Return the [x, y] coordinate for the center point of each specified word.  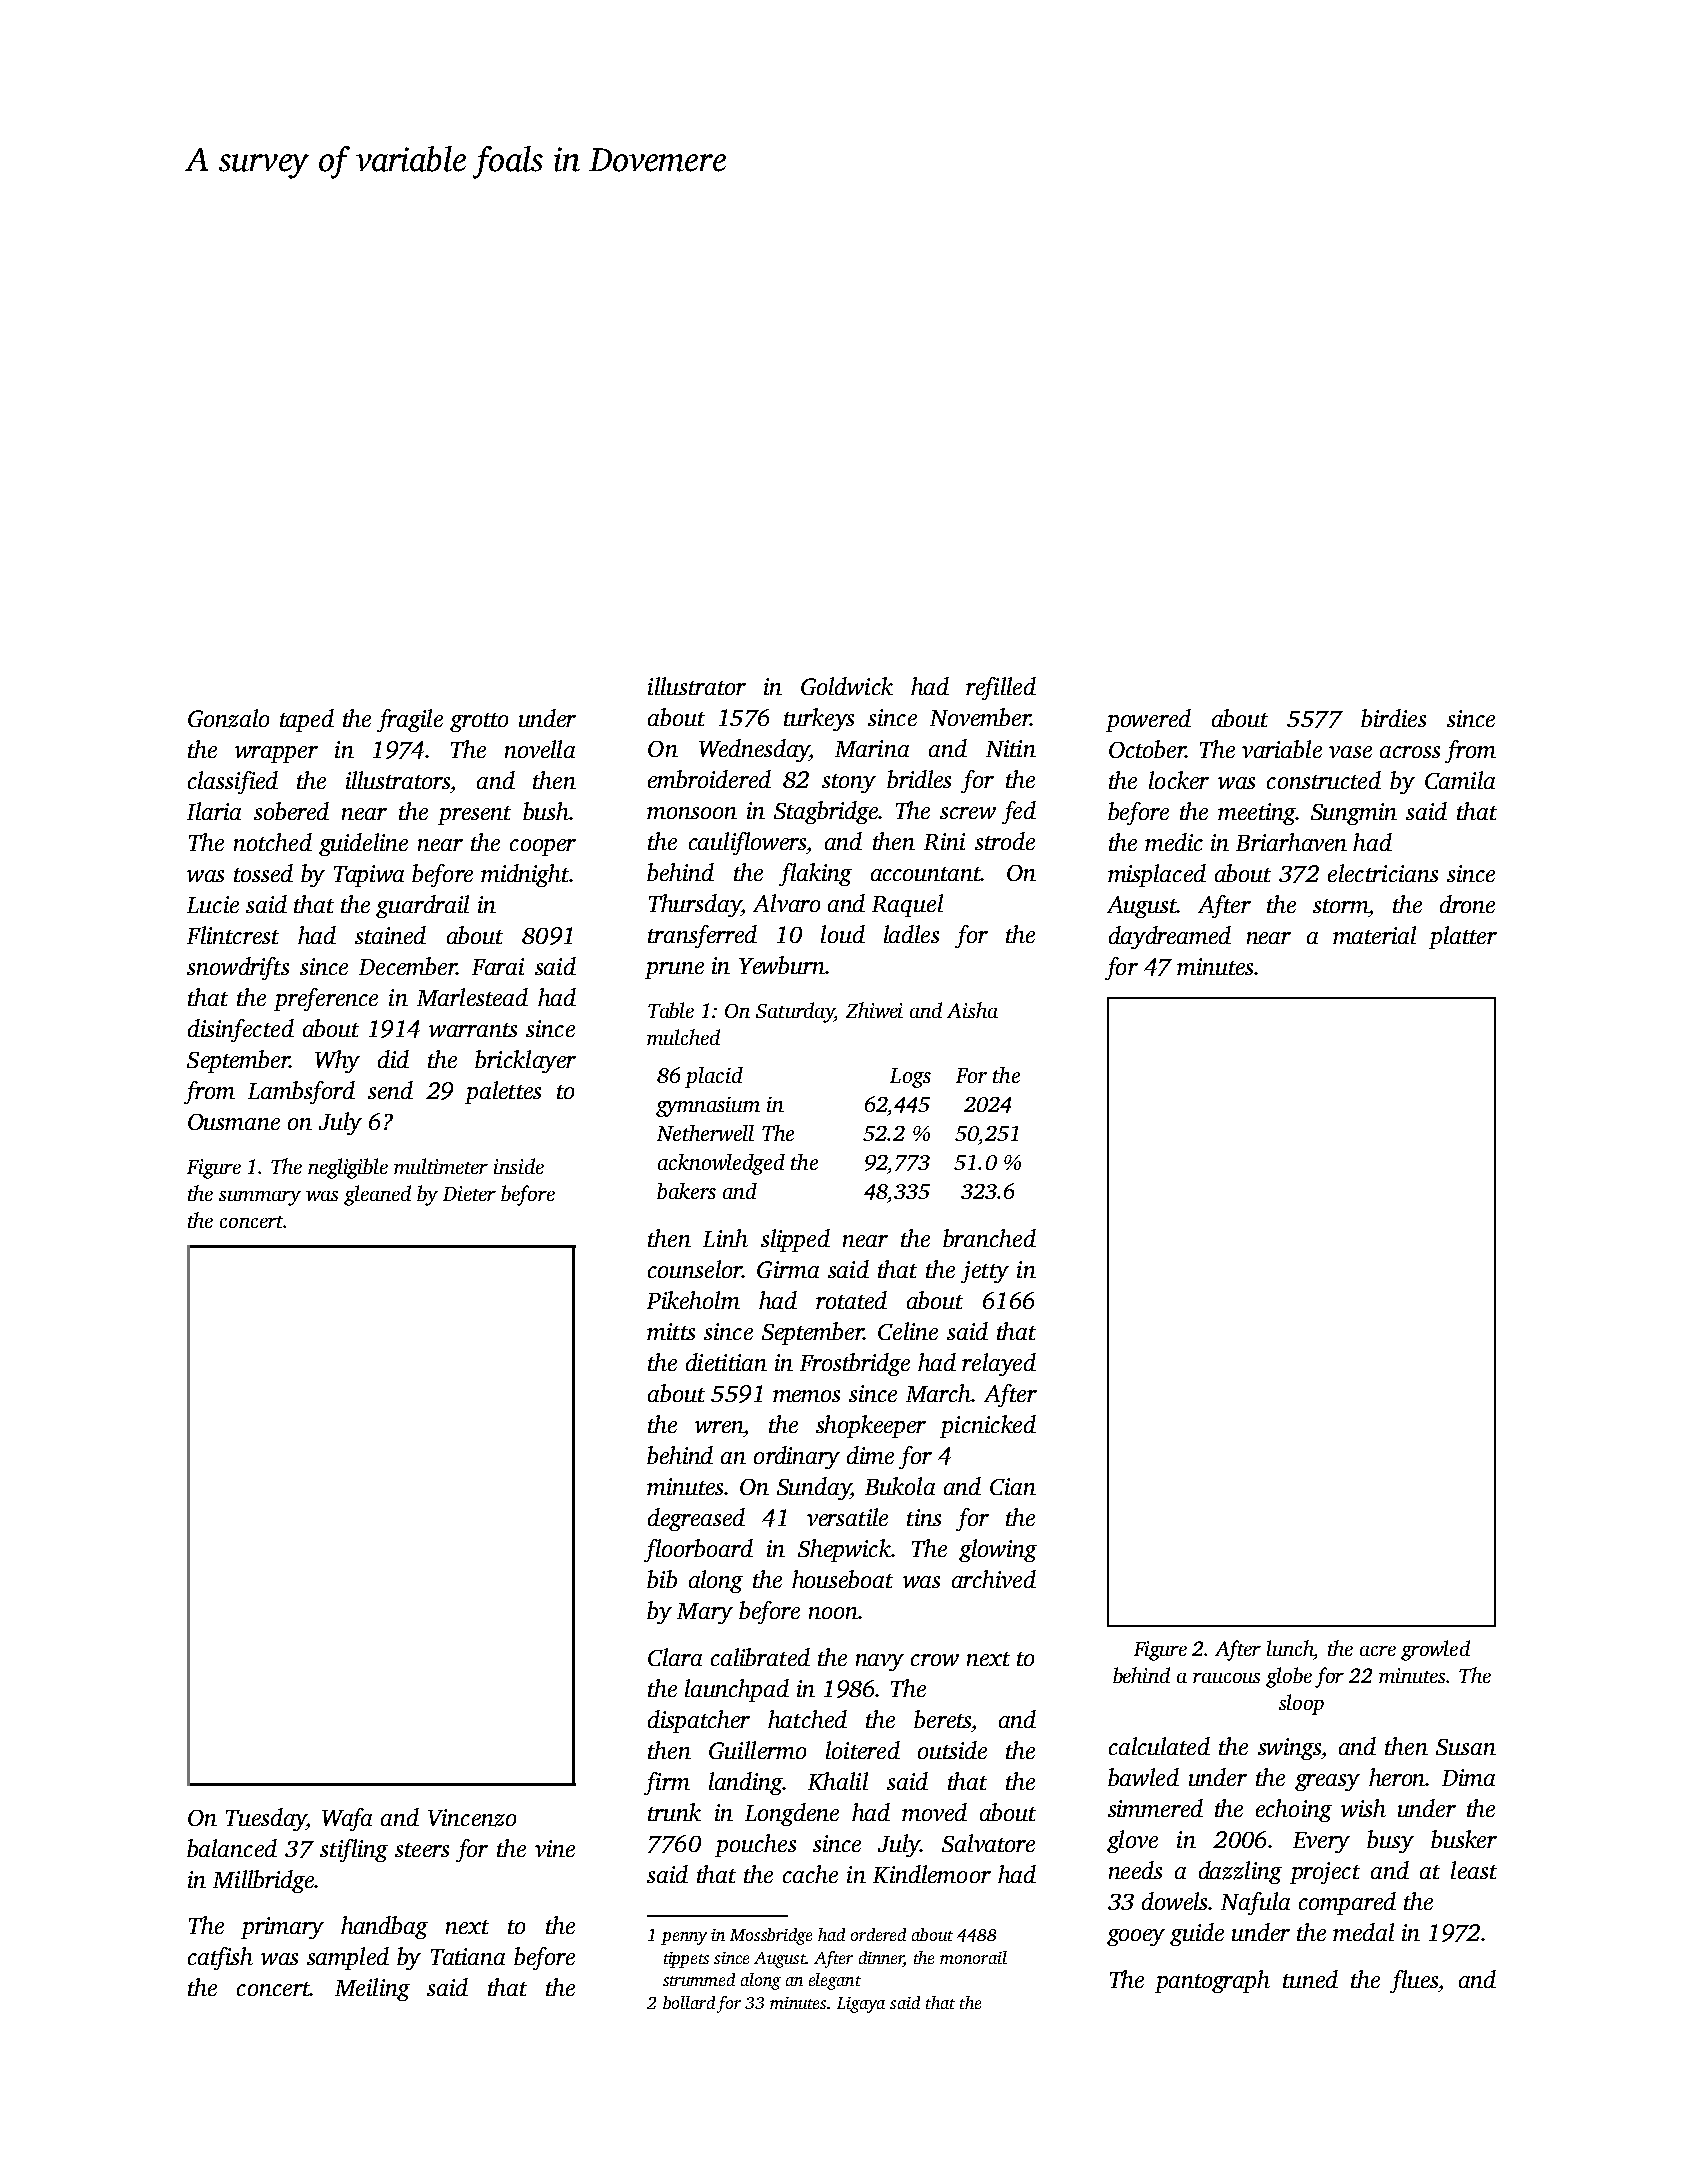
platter [1463, 937]
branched [989, 1238]
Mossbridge [771, 1936]
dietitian [726, 1362]
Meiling [372, 1989]
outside [952, 1750]
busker [1464, 1839]
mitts [671, 1331]
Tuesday [266, 1819]
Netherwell [705, 1133]
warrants [473, 1030]
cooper [543, 847]
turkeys [819, 719]
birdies [1393, 718]
